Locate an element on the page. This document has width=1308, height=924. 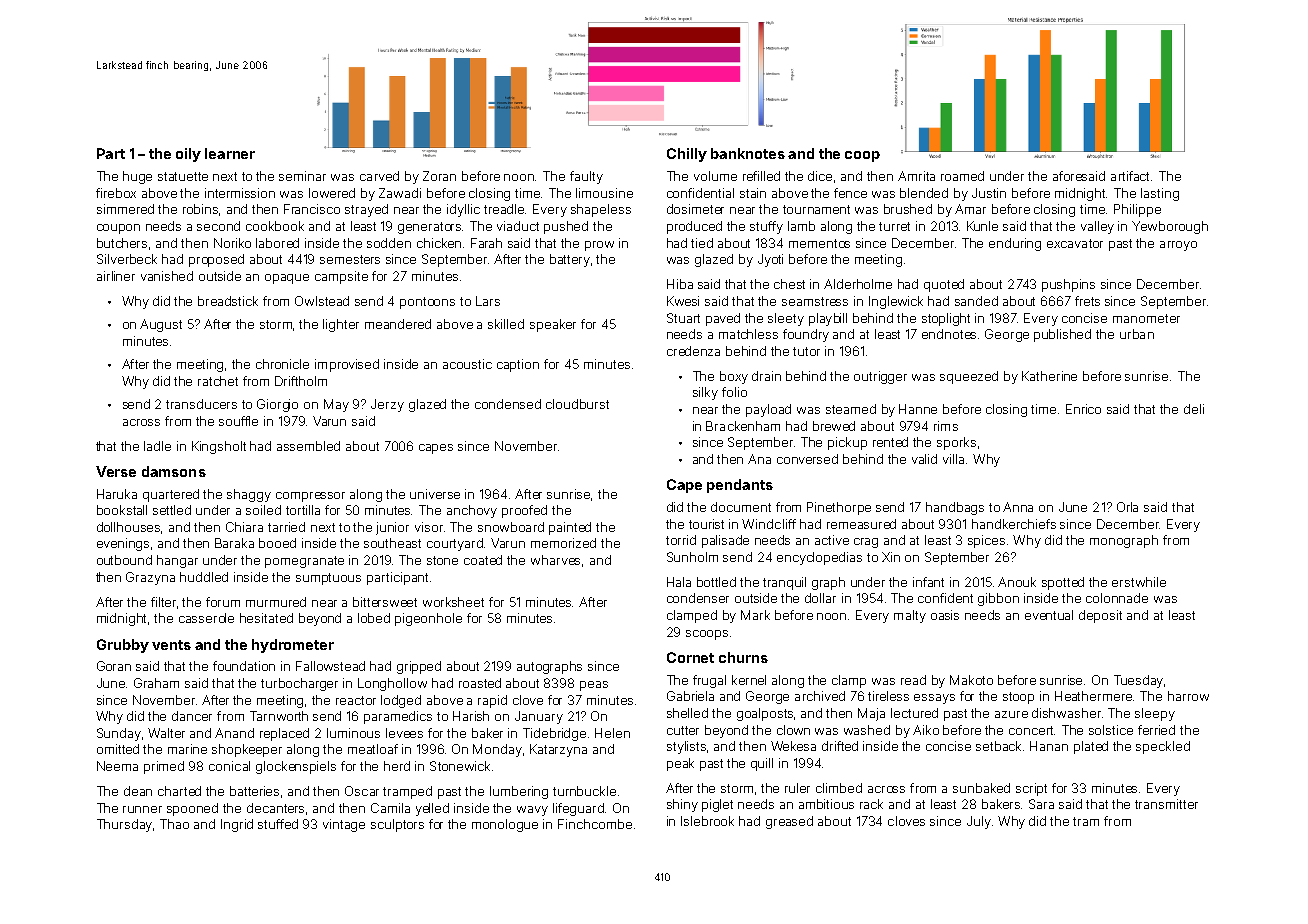
churns is located at coordinates (743, 657).
